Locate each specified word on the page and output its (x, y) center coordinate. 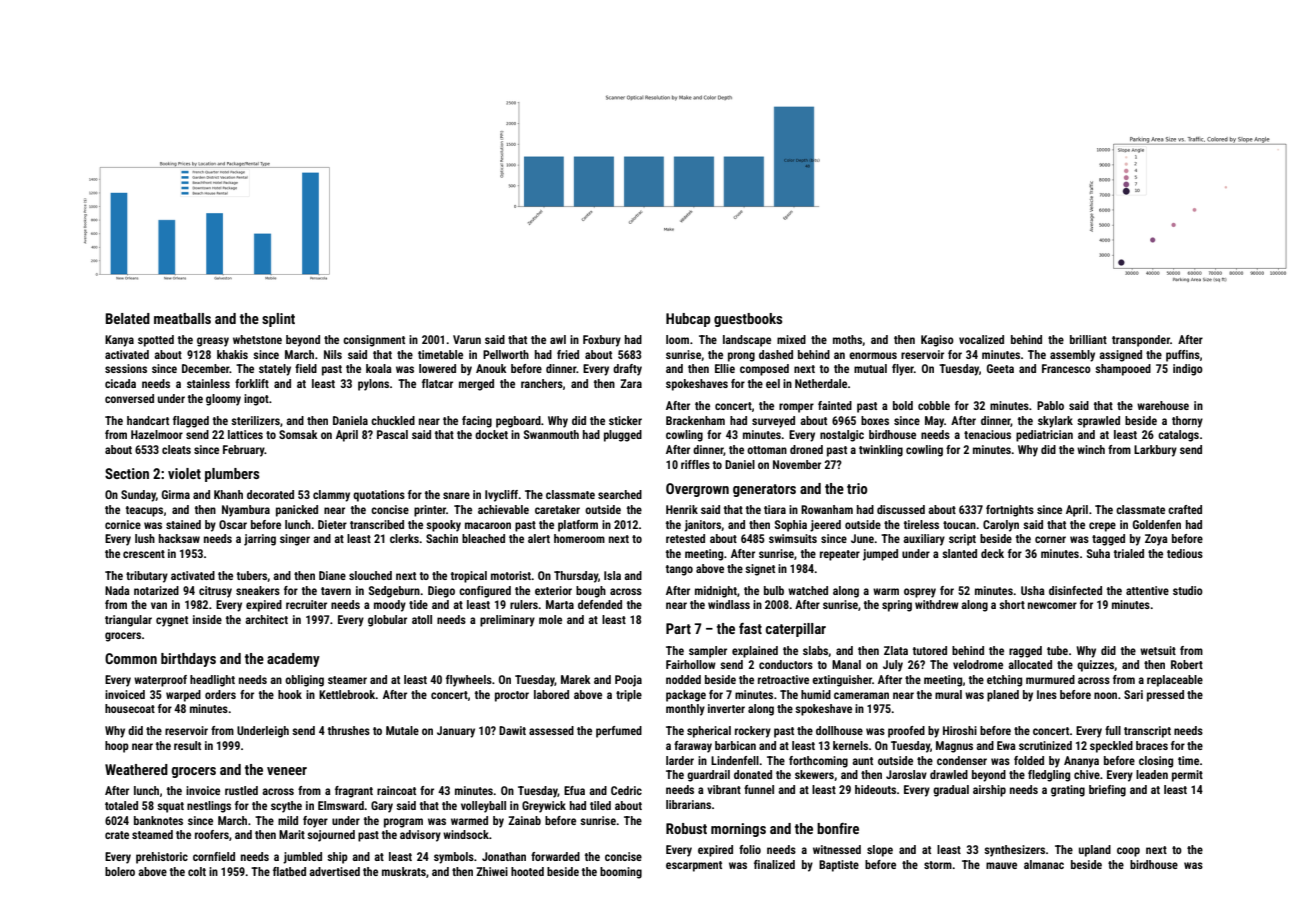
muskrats (404, 871)
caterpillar (796, 630)
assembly (1072, 356)
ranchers (542, 383)
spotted (156, 341)
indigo (1188, 370)
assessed (551, 730)
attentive (1147, 590)
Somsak (298, 434)
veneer (287, 771)
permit (1187, 776)
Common (131, 658)
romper (796, 408)
